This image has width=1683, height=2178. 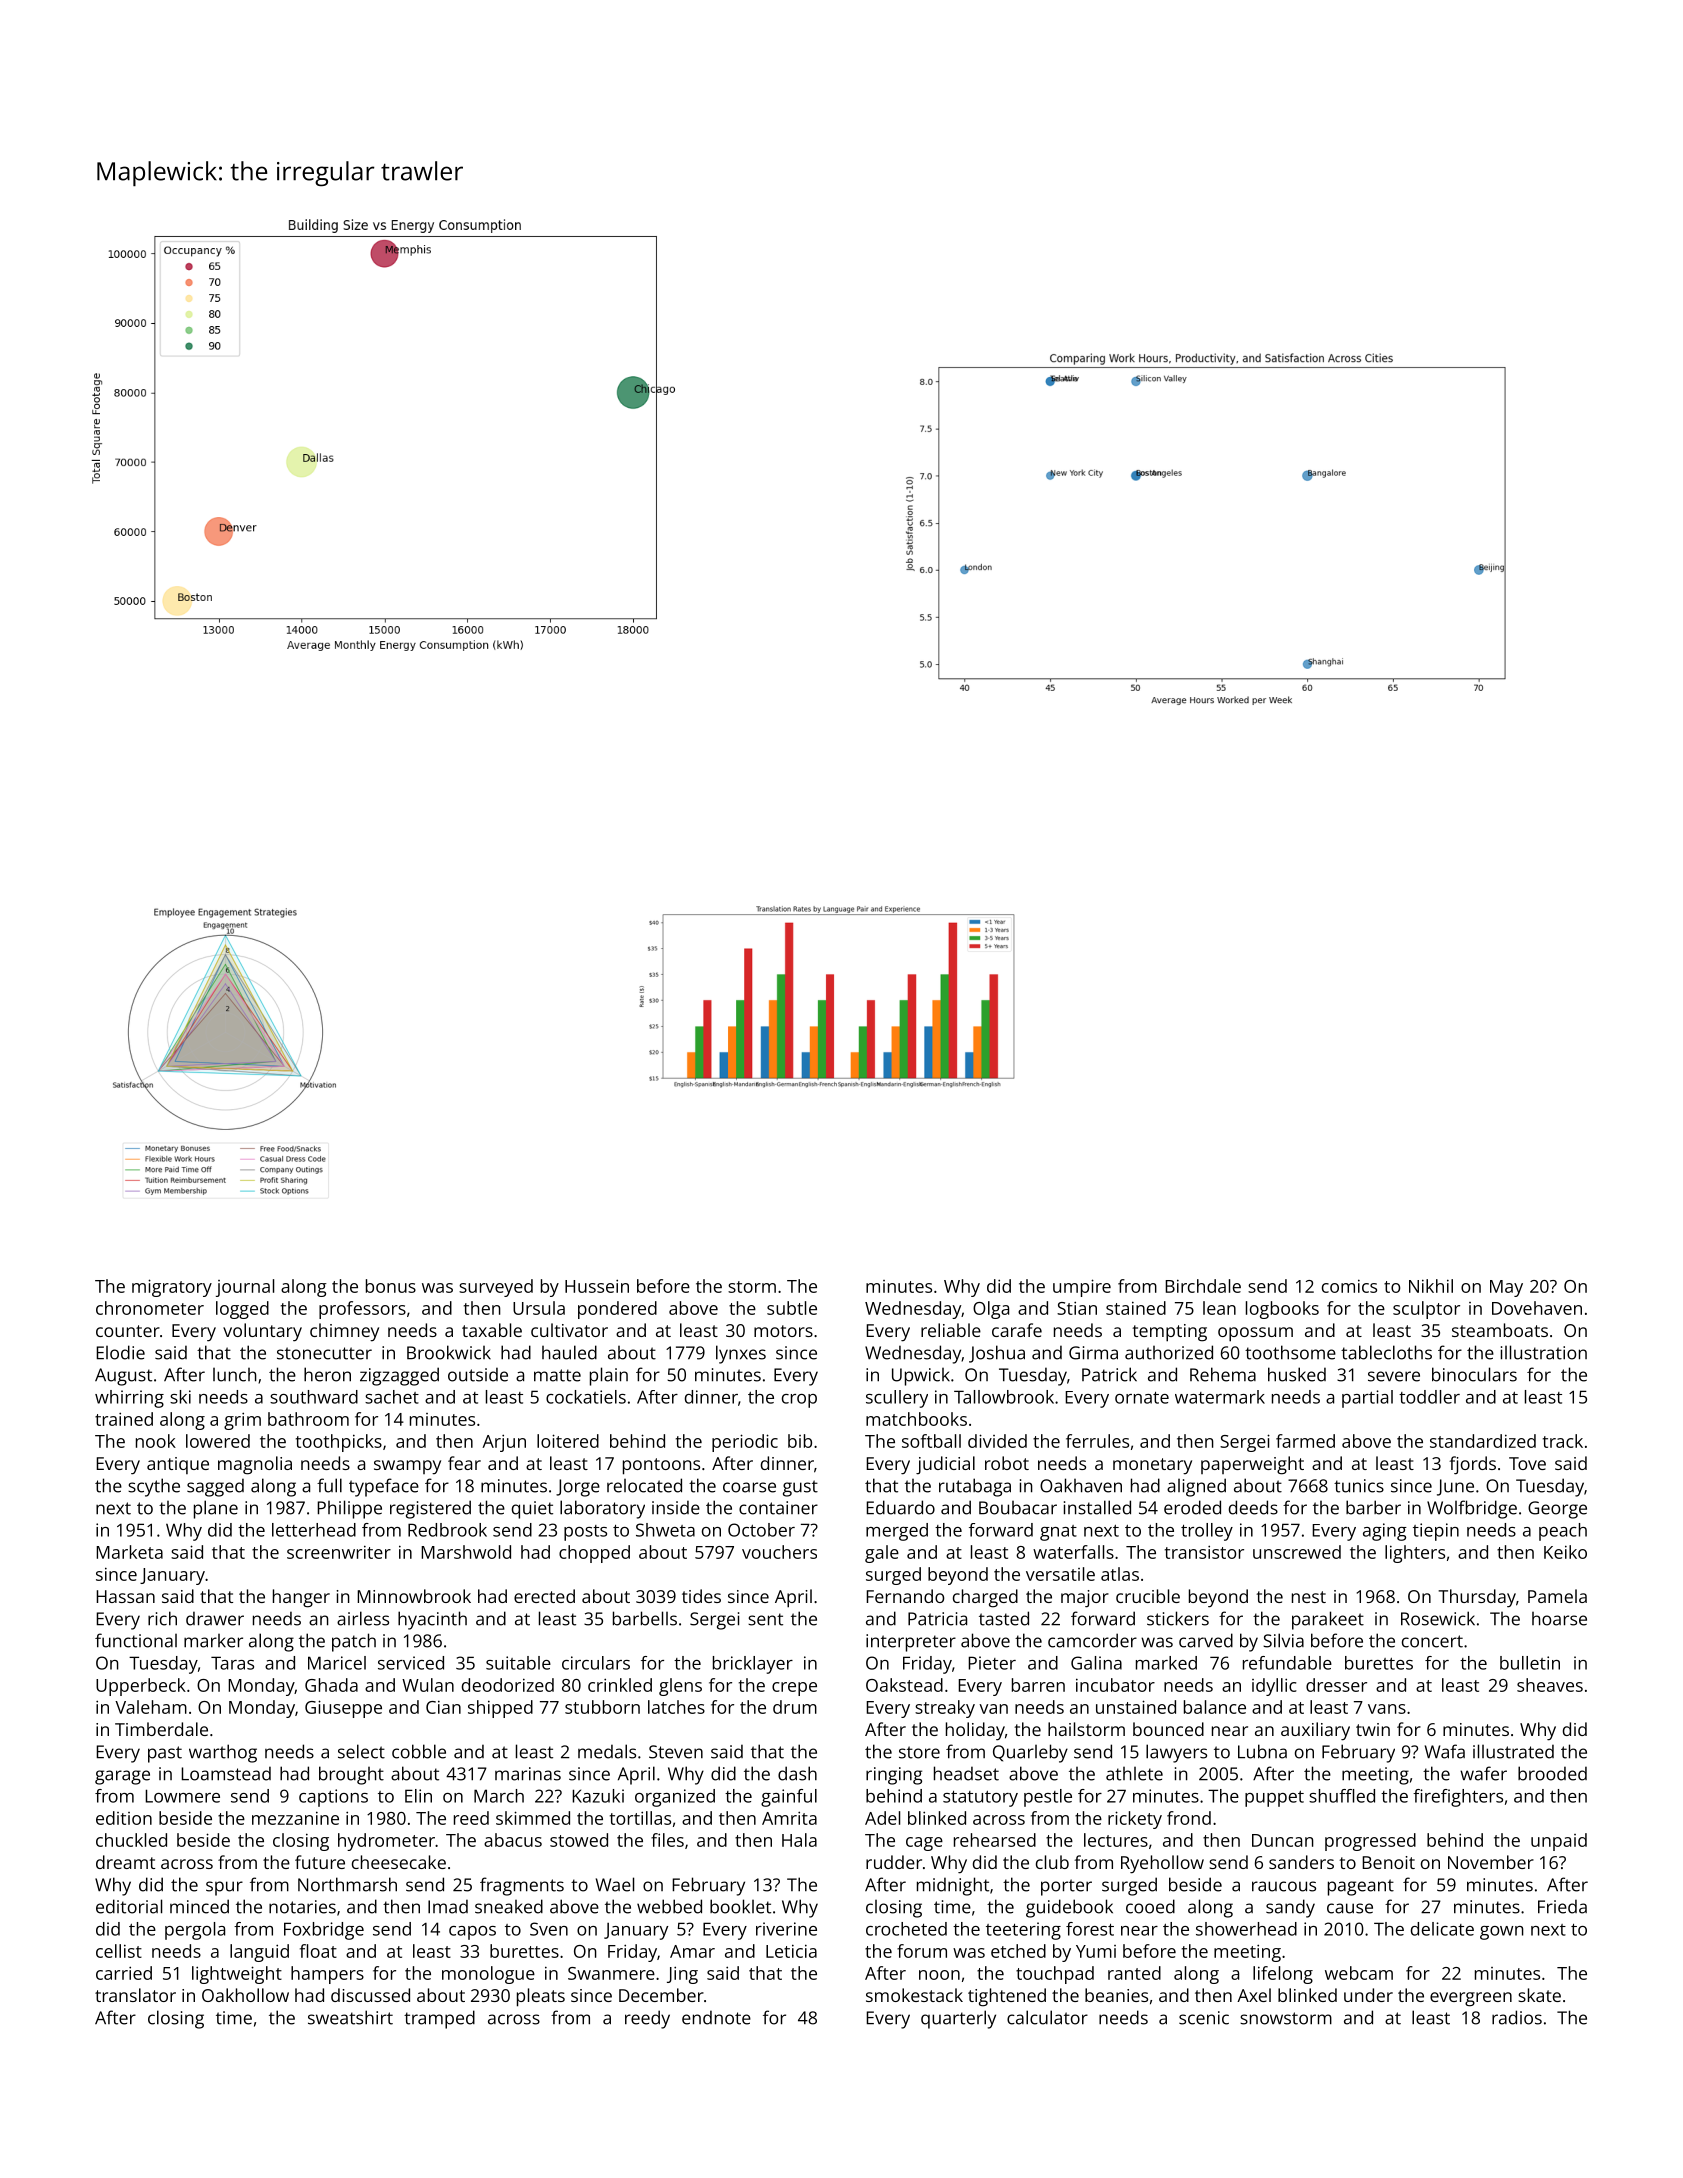 What do you see at coordinates (1283, 1975) in the image?
I see `lifelong` at bounding box center [1283, 1975].
